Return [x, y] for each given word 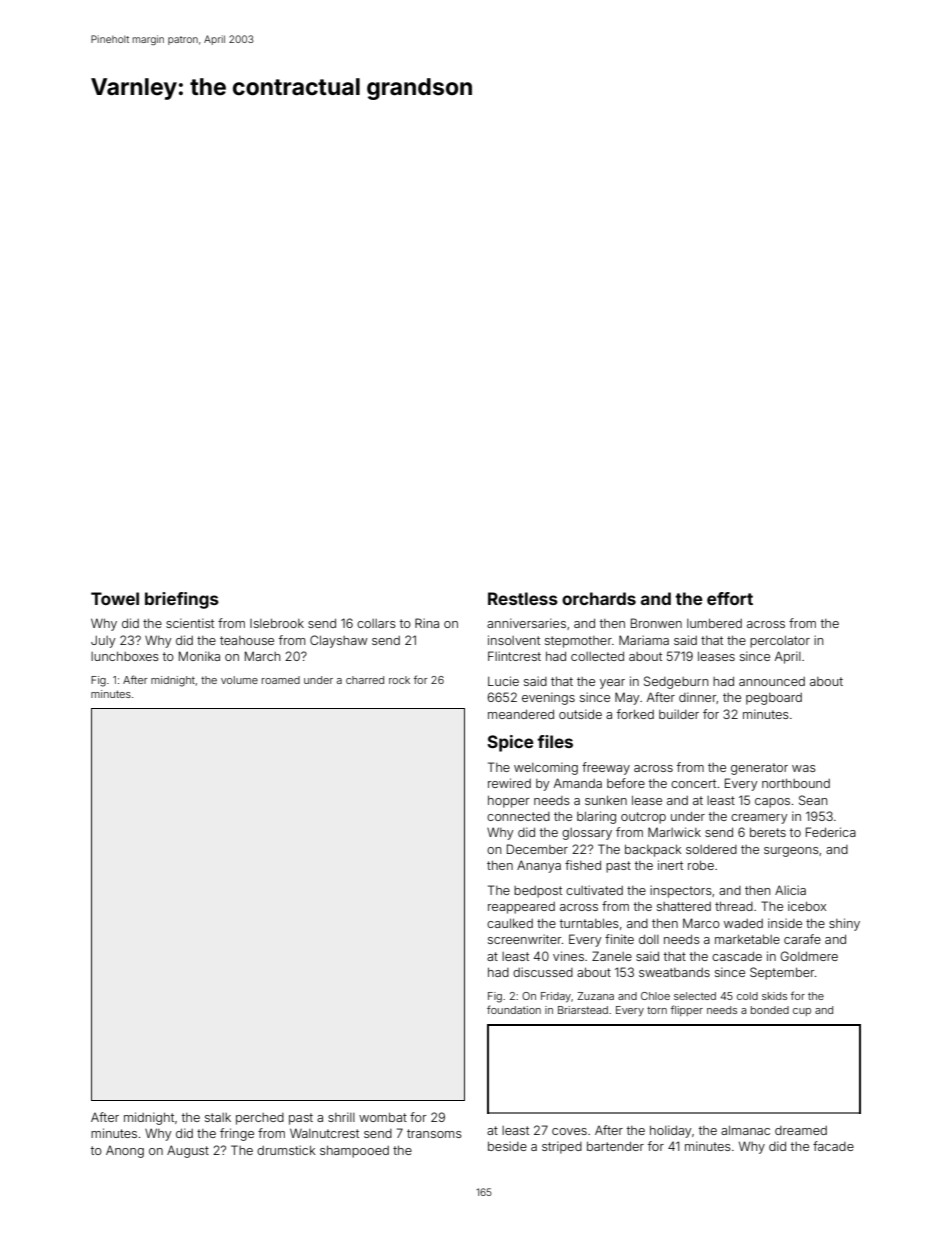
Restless [523, 598]
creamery [759, 819]
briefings [182, 600]
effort [730, 598]
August [188, 1151]
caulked [510, 923]
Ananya [539, 866]
